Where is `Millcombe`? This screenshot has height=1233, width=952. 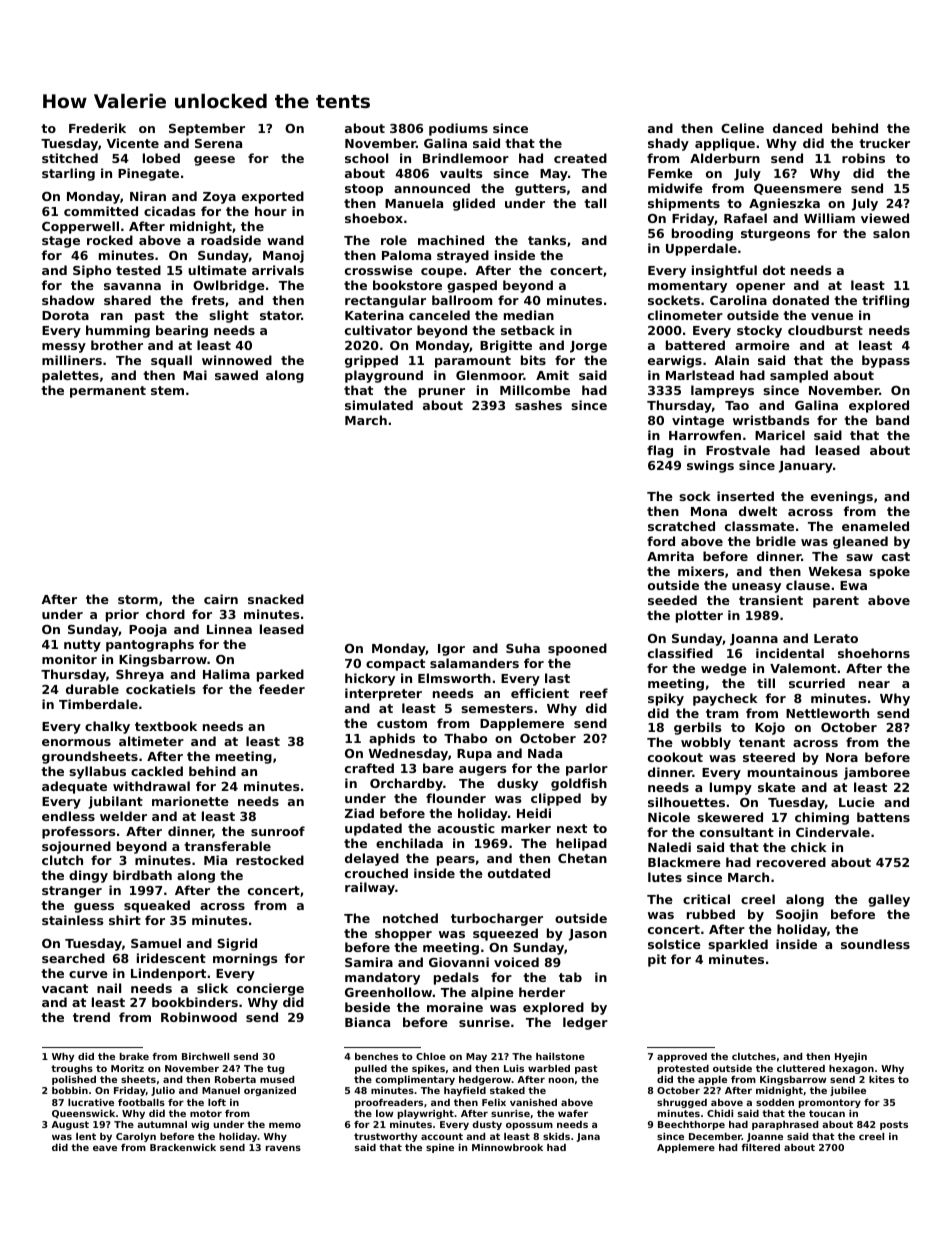 Millcombe is located at coordinates (535, 390).
